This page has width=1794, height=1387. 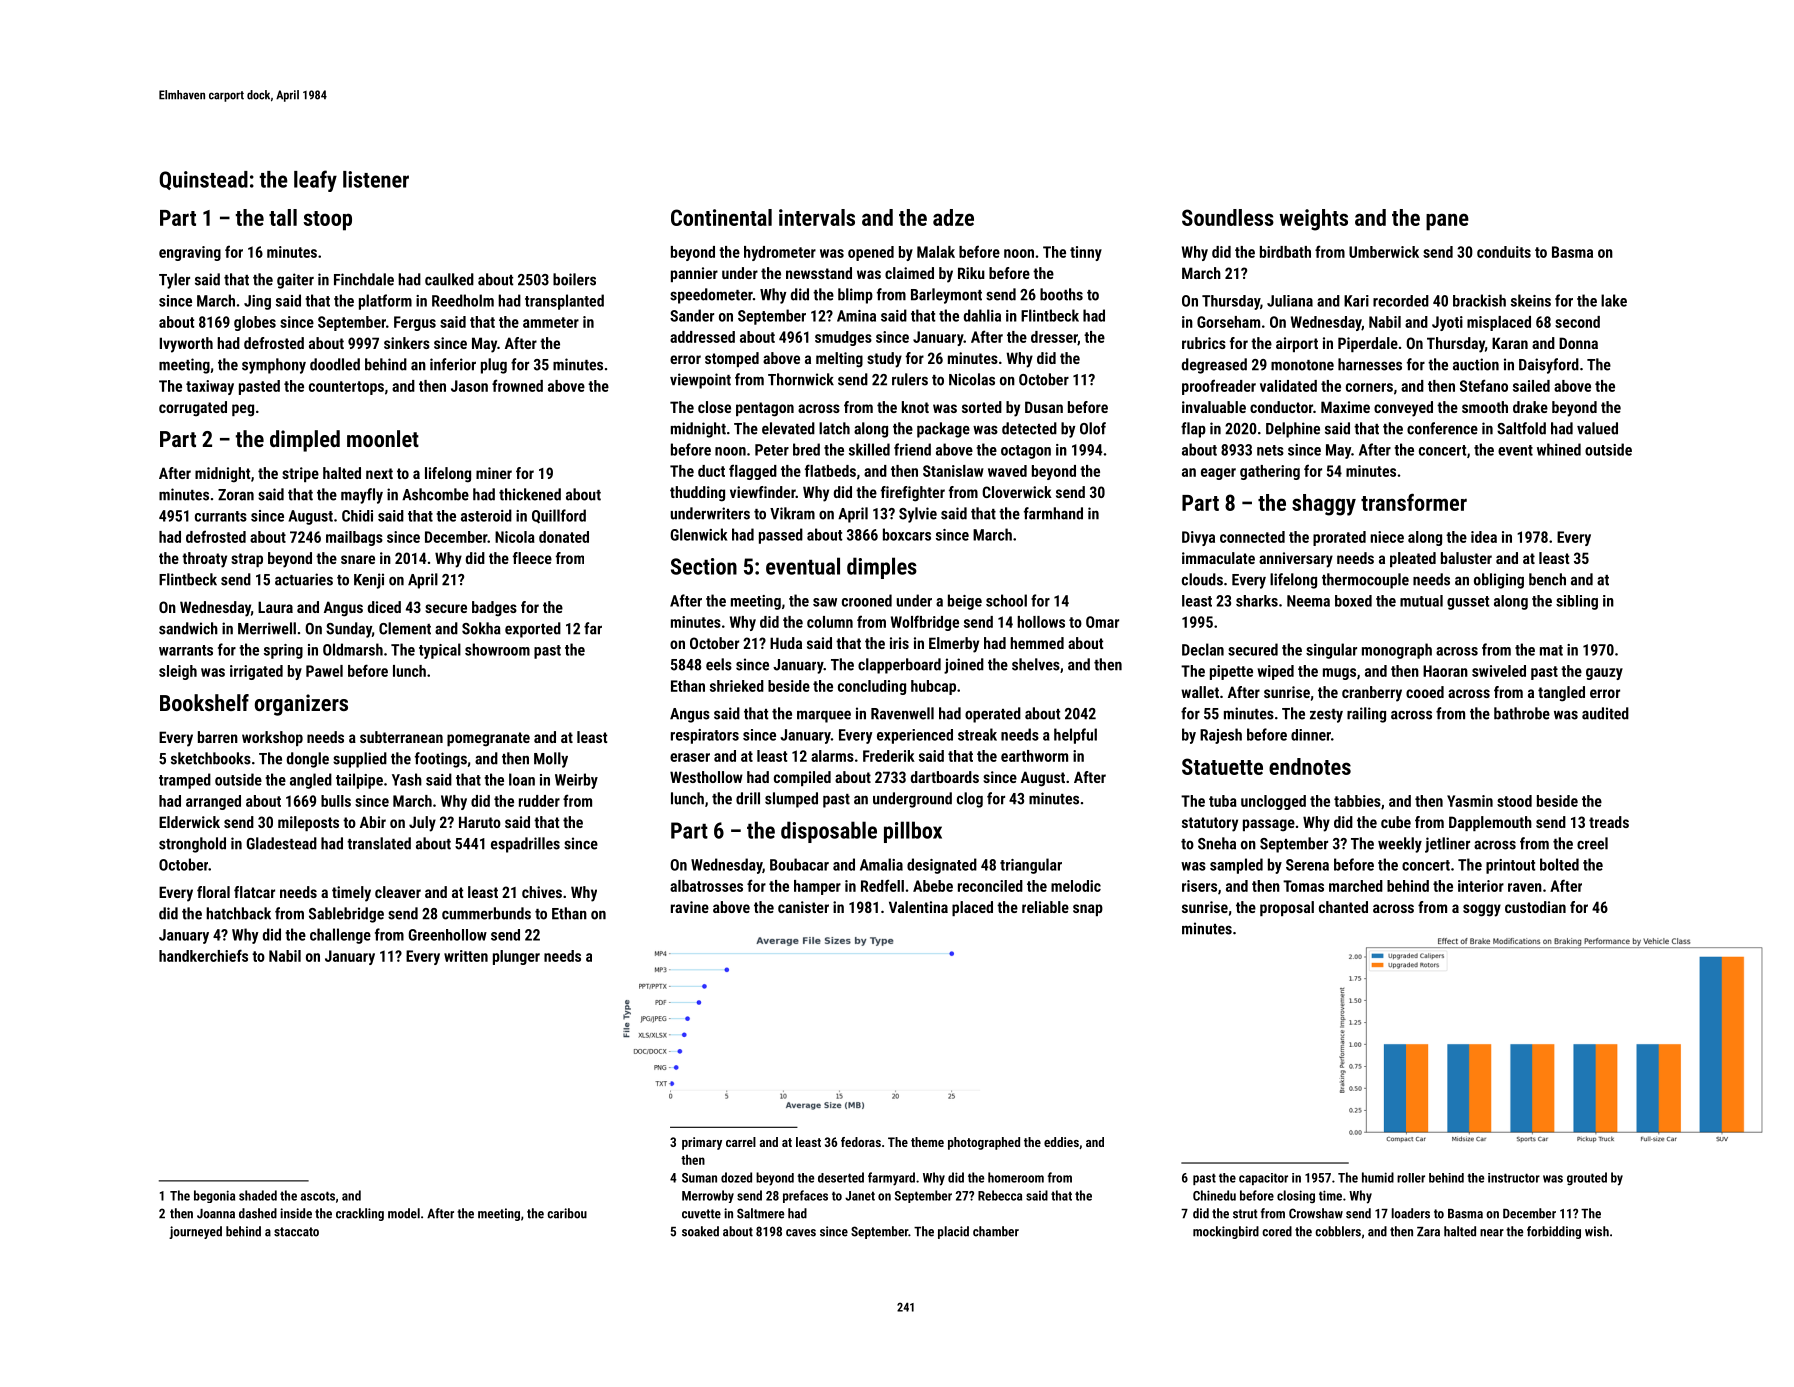 I want to click on Oldmarsh, so click(x=353, y=649).
